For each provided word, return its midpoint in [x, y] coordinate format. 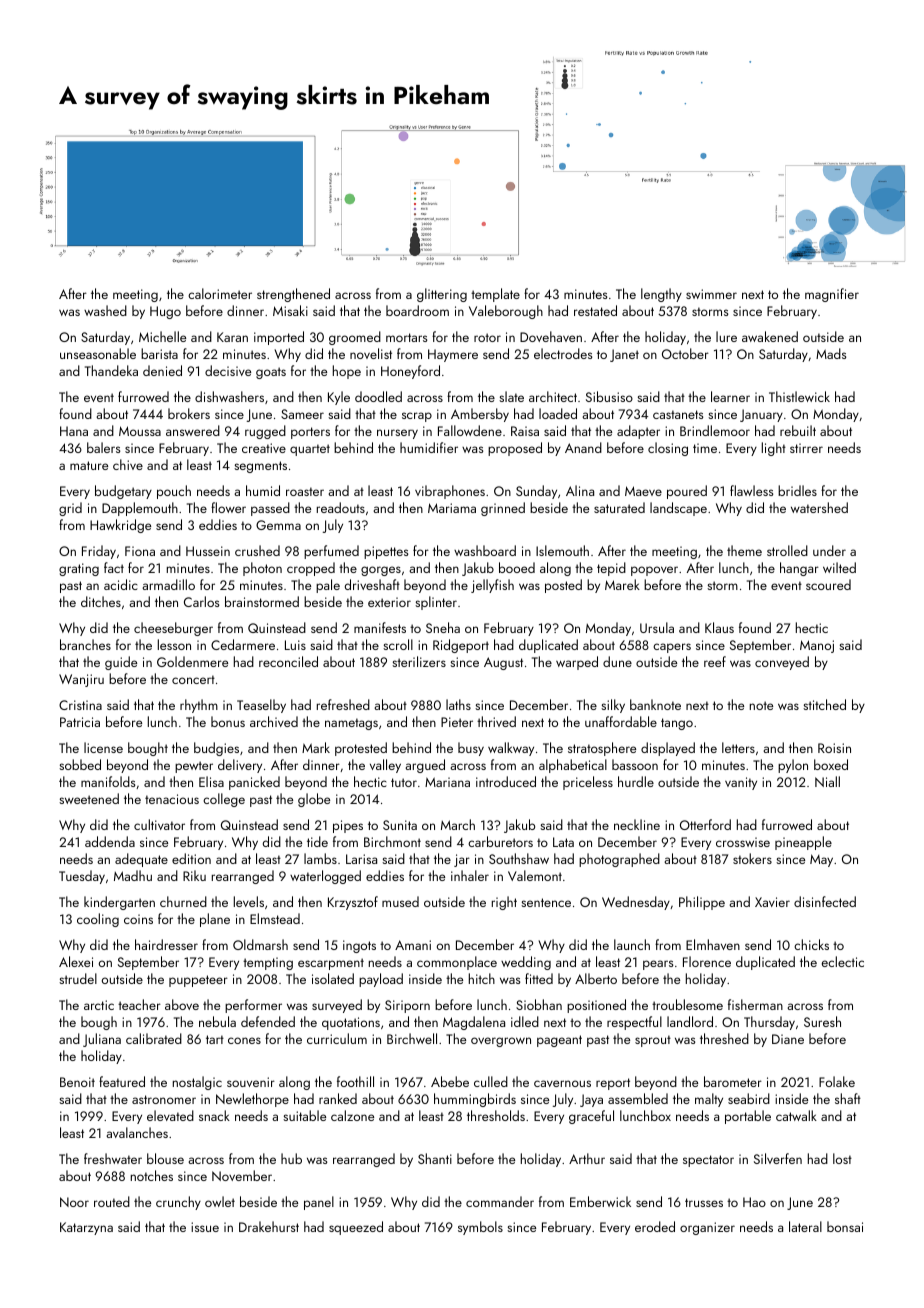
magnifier [832, 295]
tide [317, 841]
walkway [511, 749]
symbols [480, 1228]
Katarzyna [86, 1228]
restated [595, 310]
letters [738, 747]
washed [105, 310]
